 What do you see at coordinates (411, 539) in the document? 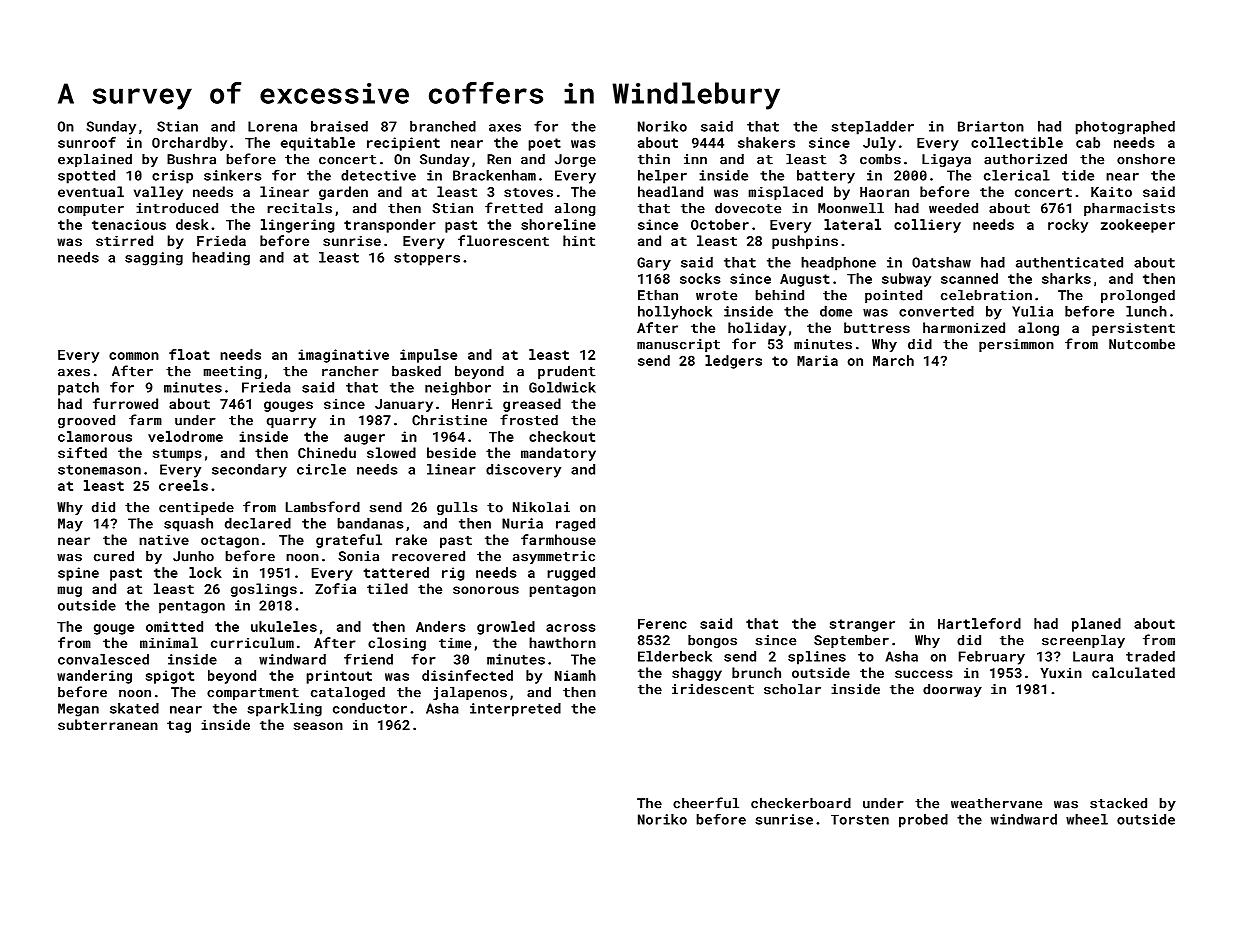
I see `rake` at bounding box center [411, 539].
